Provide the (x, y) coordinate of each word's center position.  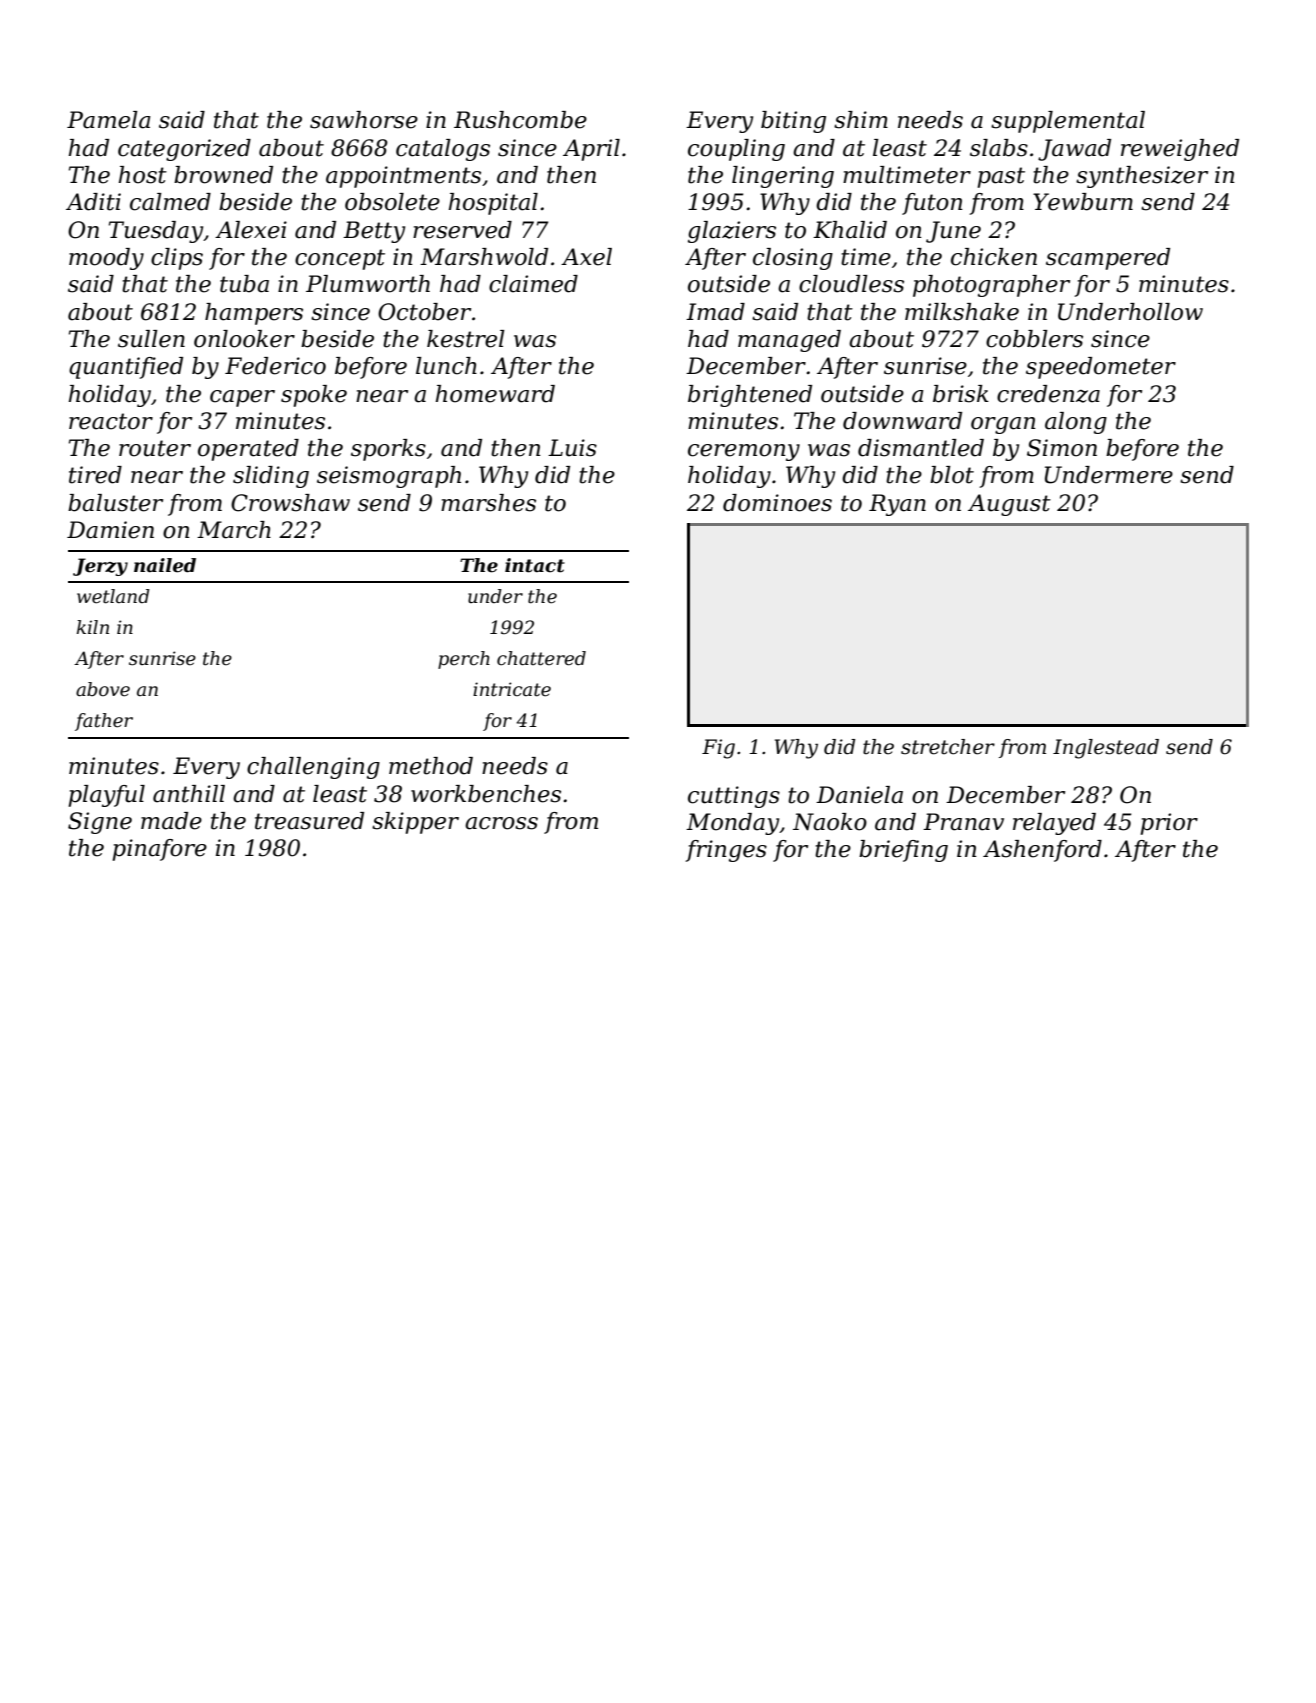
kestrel (466, 339)
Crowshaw (290, 503)
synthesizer (1142, 177)
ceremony (744, 452)
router (155, 448)
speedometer (1101, 368)
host (143, 175)
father (104, 722)
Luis (572, 448)
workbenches (486, 794)
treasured (309, 821)
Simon (1062, 448)
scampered (1108, 259)
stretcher (948, 747)
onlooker (244, 339)
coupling (736, 150)
